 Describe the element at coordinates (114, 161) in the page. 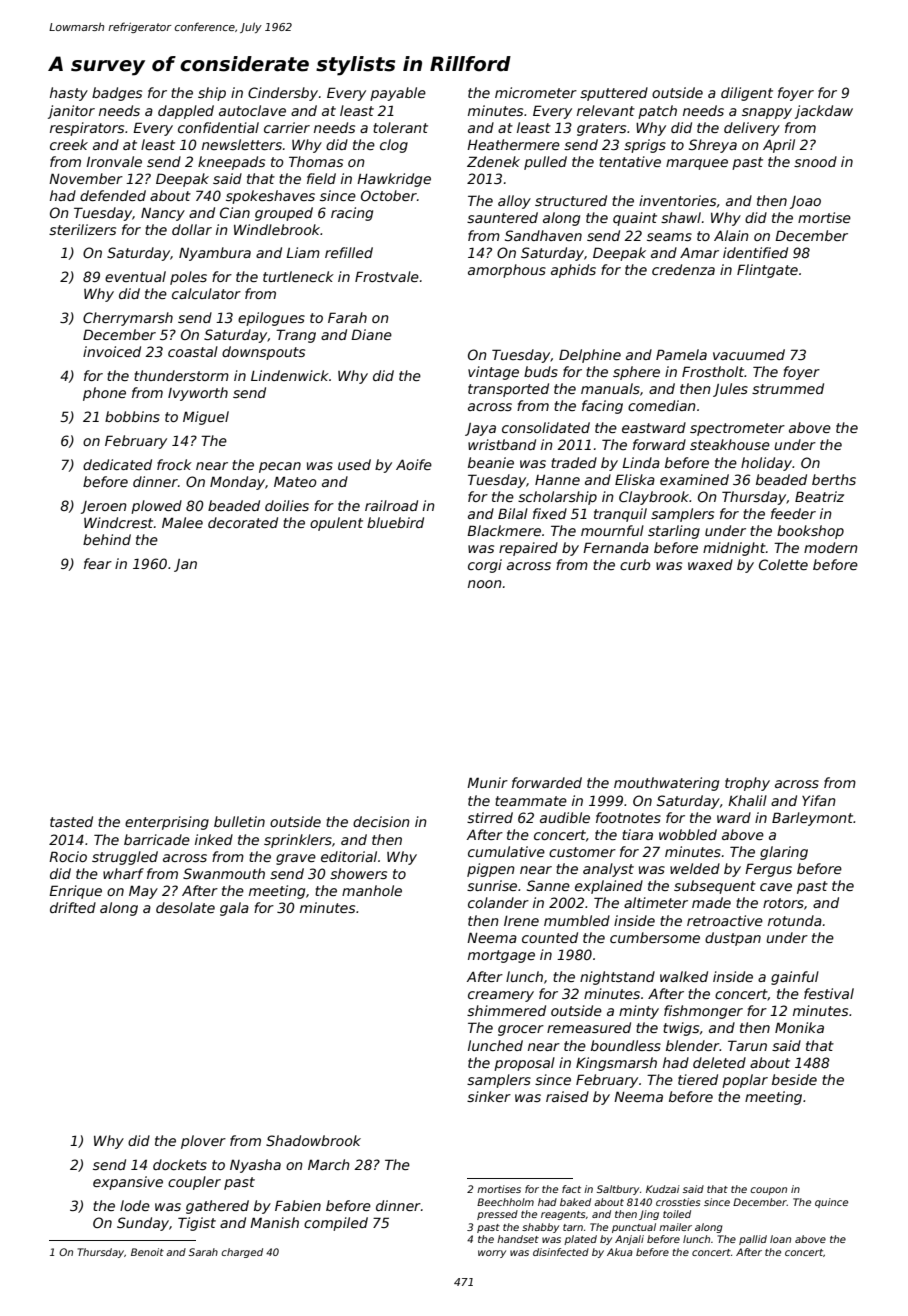

I see `Ironvale` at that location.
